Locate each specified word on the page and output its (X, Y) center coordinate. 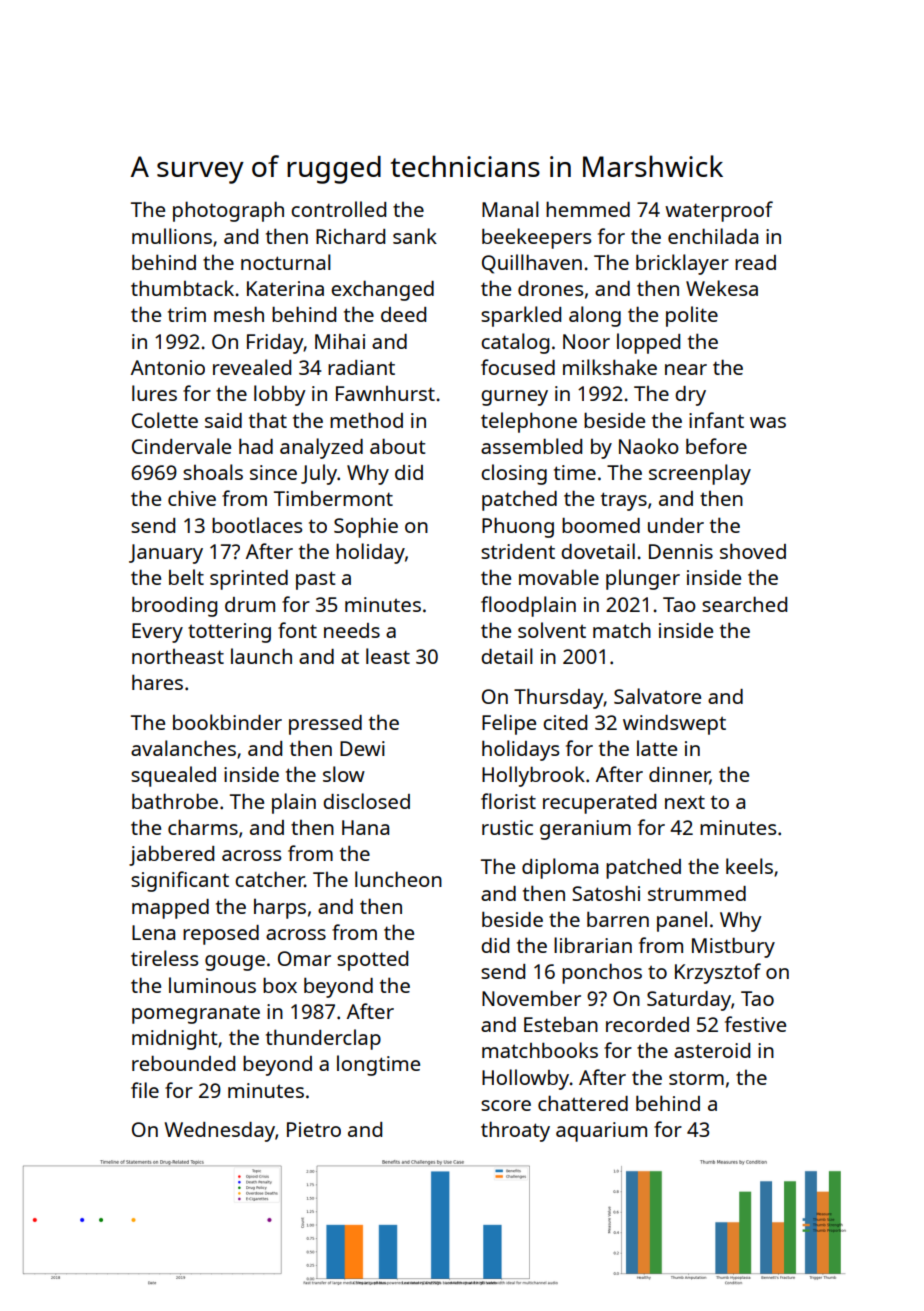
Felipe (509, 724)
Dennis (681, 551)
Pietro (314, 1129)
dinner (679, 776)
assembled (531, 446)
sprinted (249, 580)
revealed (252, 367)
